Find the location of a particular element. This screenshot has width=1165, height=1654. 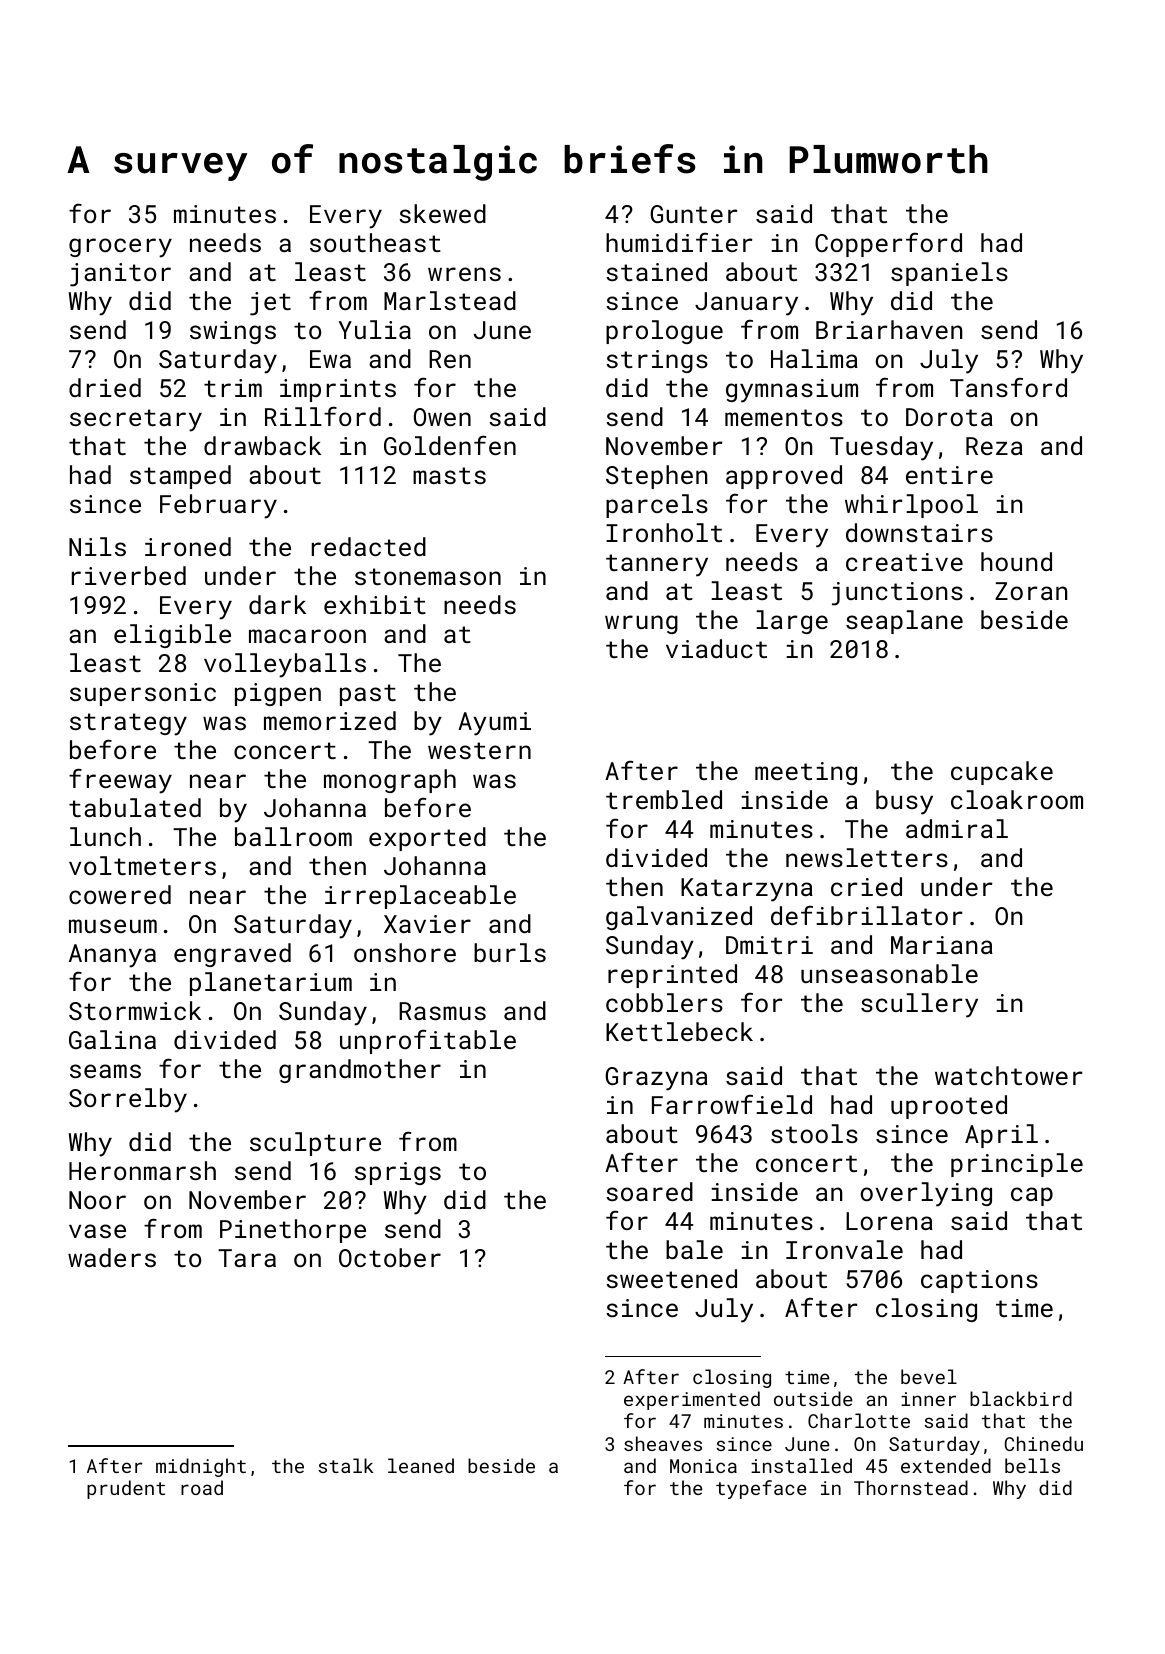

engraved is located at coordinates (232, 955).
